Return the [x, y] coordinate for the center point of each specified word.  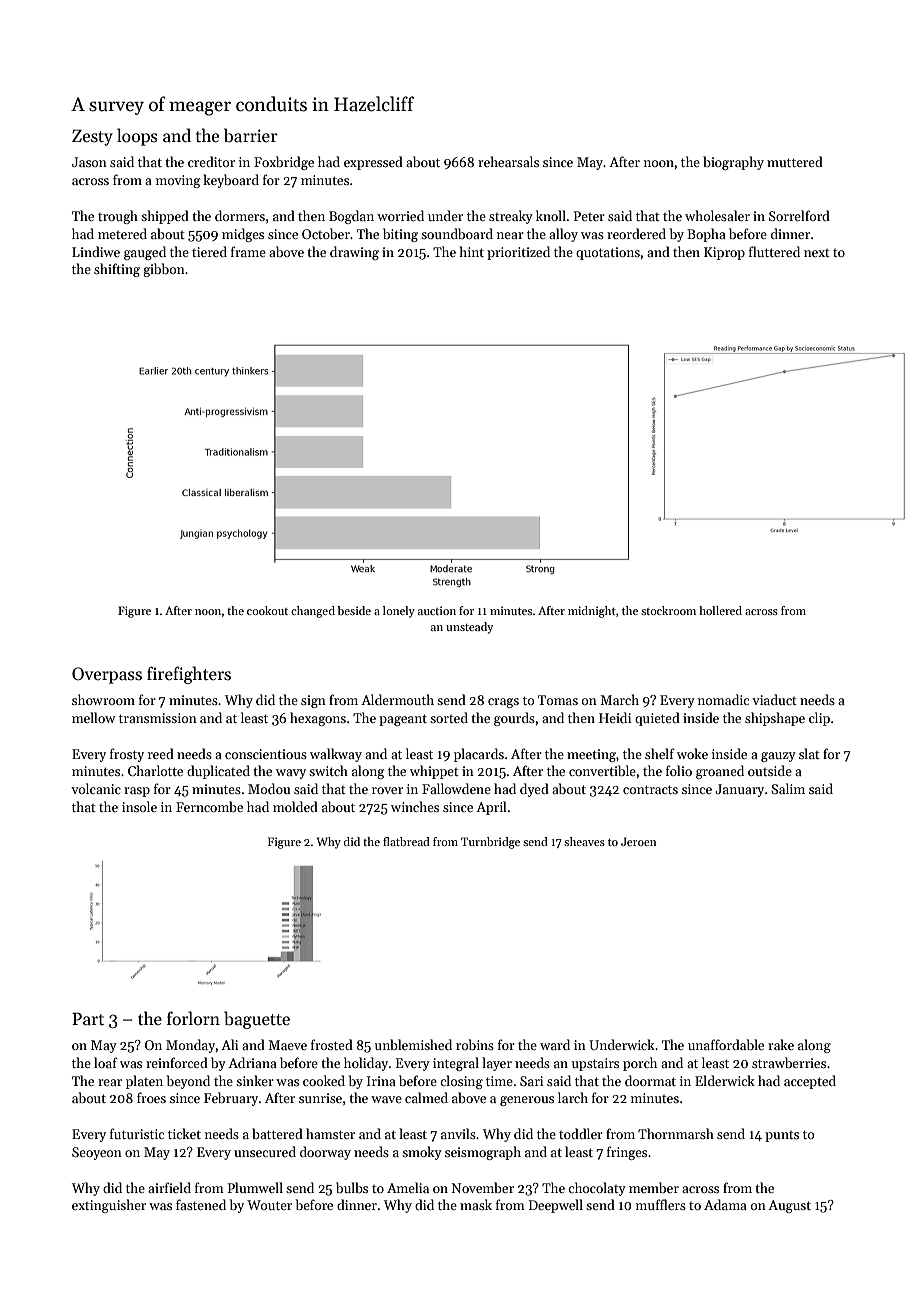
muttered [795, 161]
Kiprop [724, 253]
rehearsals [508, 161]
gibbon [164, 270]
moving [178, 181]
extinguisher [109, 1206]
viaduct [774, 699]
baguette [257, 1020]
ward [555, 1044]
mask [476, 1204]
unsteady [469, 628]
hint [472, 251]
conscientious [266, 754]
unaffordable [726, 1044]
